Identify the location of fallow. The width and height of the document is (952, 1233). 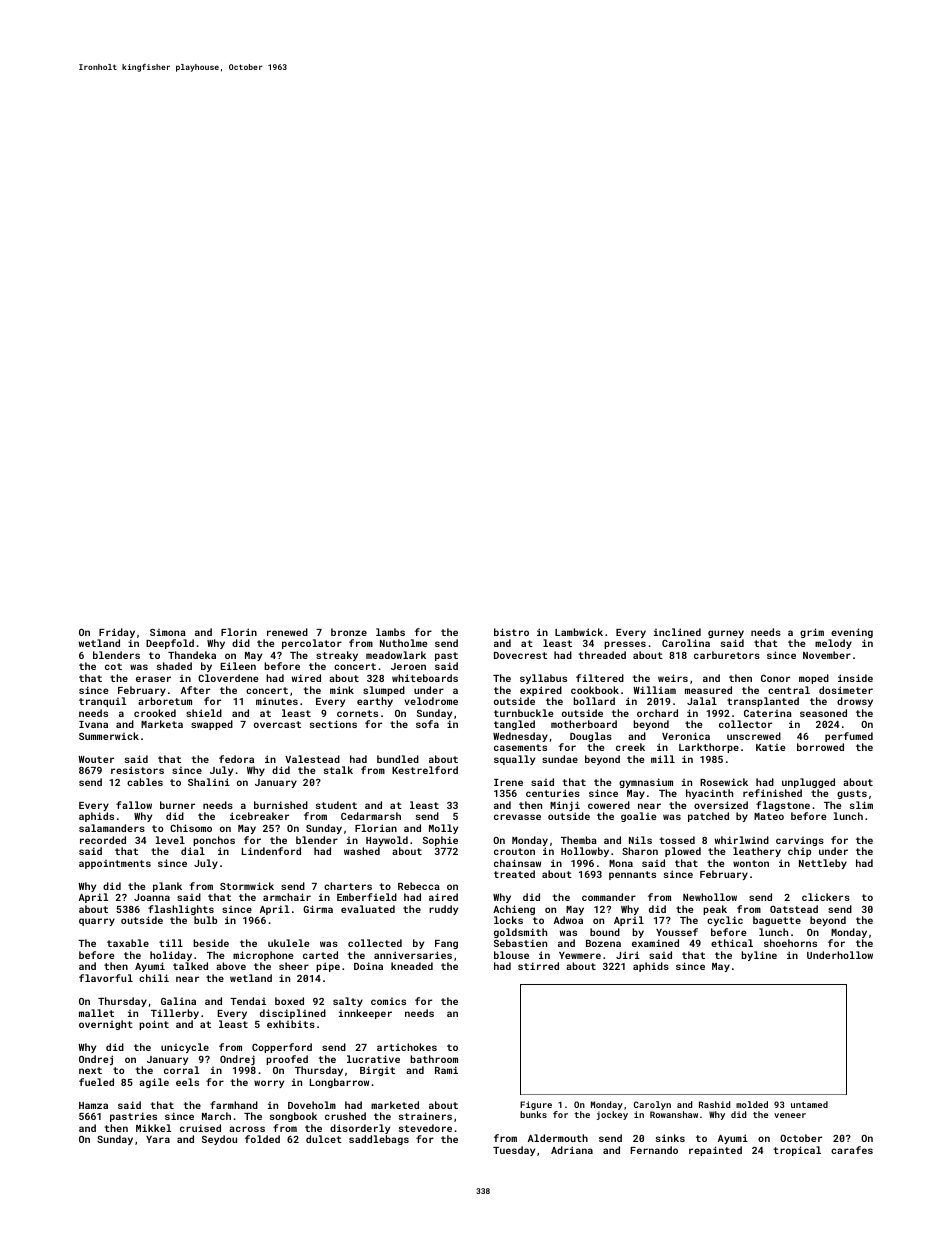
(134, 805).
